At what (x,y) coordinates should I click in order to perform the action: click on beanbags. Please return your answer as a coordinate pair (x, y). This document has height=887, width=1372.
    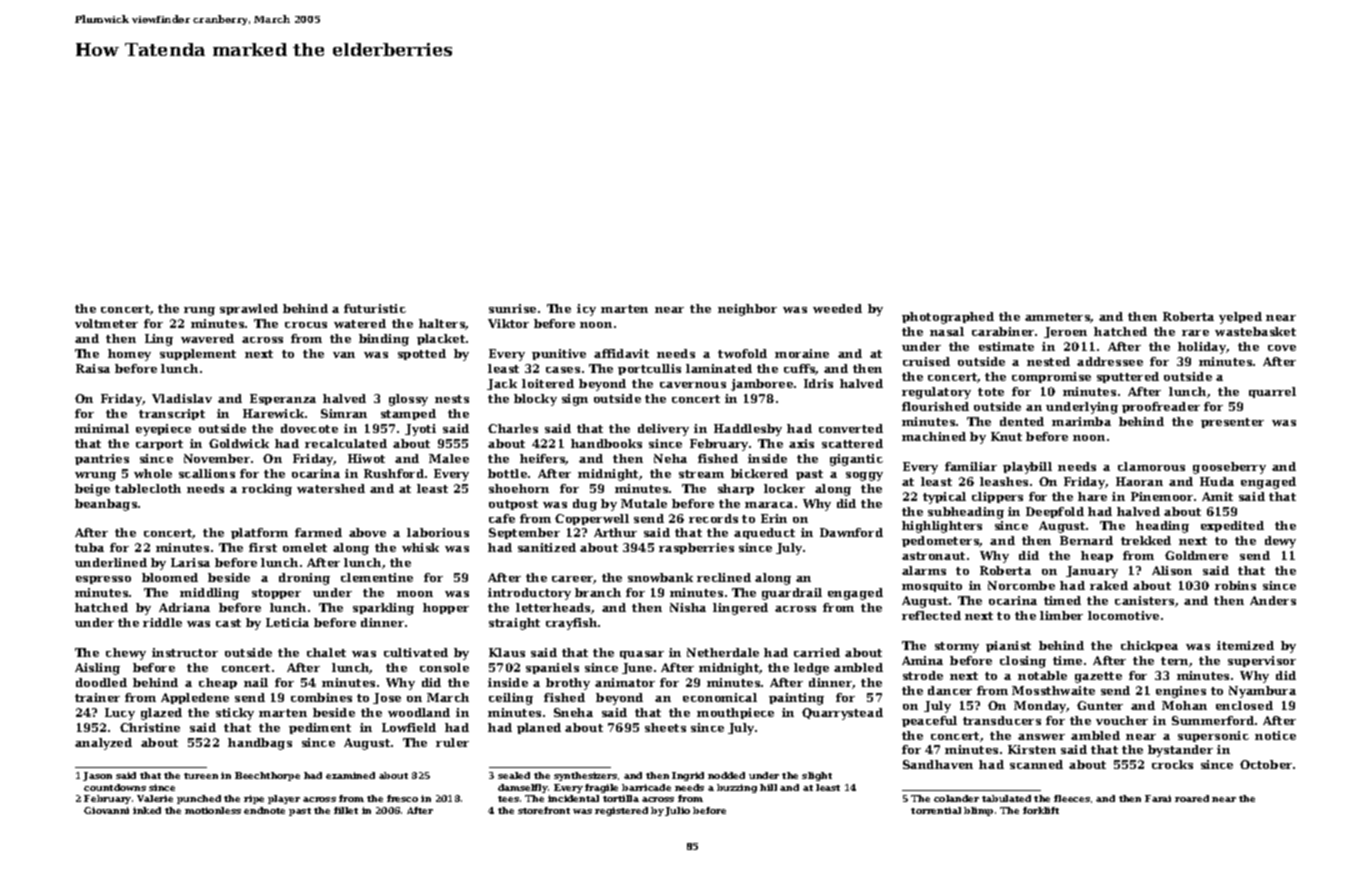
    Looking at the image, I should click on (106, 505).
